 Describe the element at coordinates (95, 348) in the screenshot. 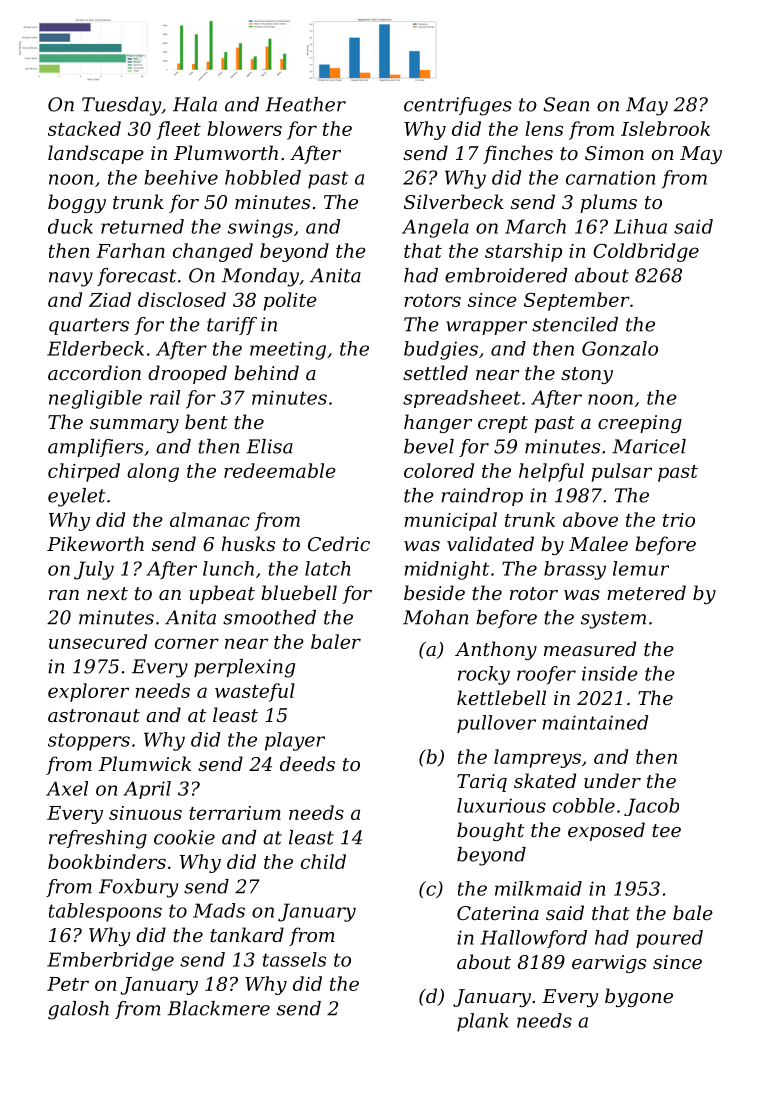

I see `Elderbeck` at that location.
